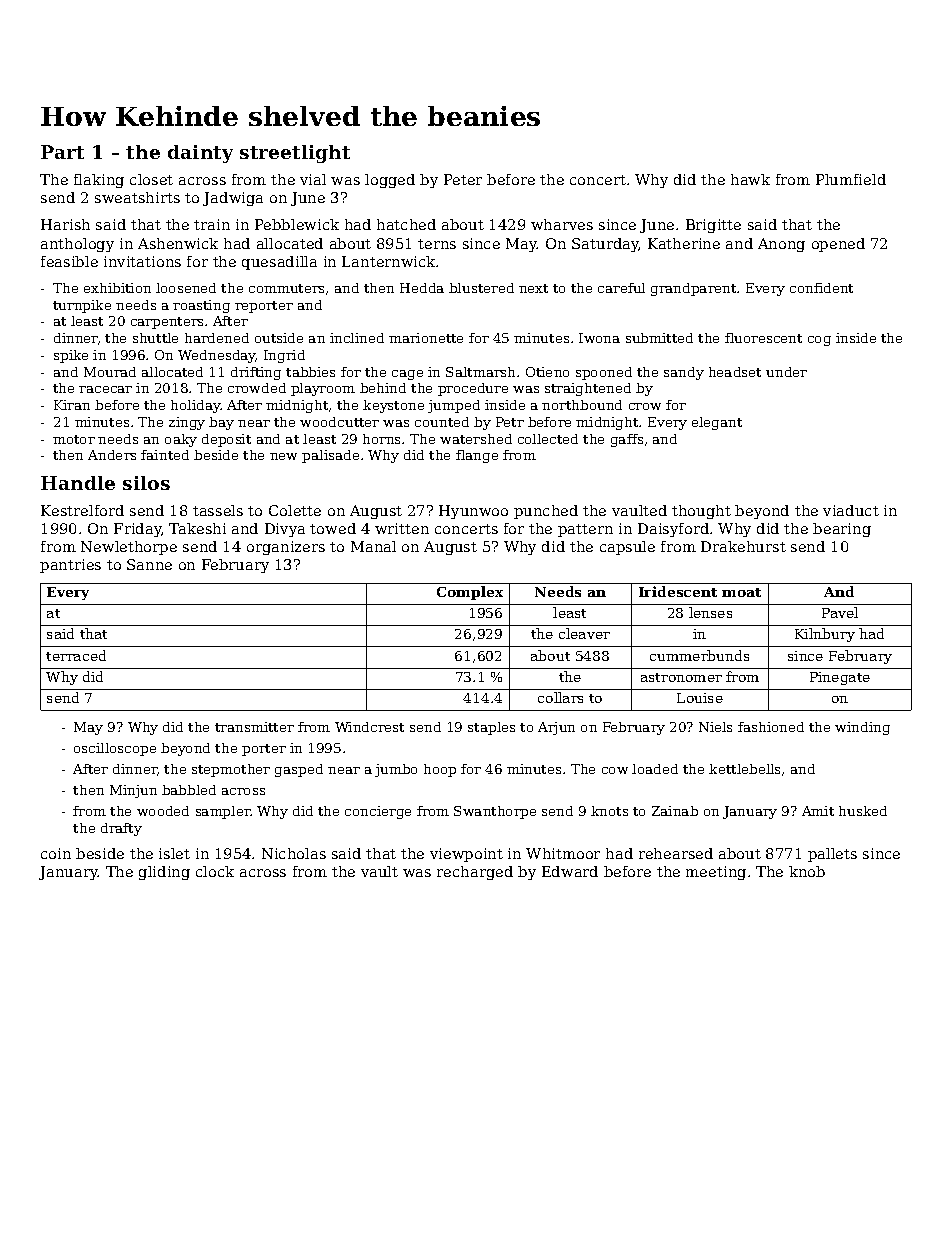  I want to click on winding, so click(862, 728).
